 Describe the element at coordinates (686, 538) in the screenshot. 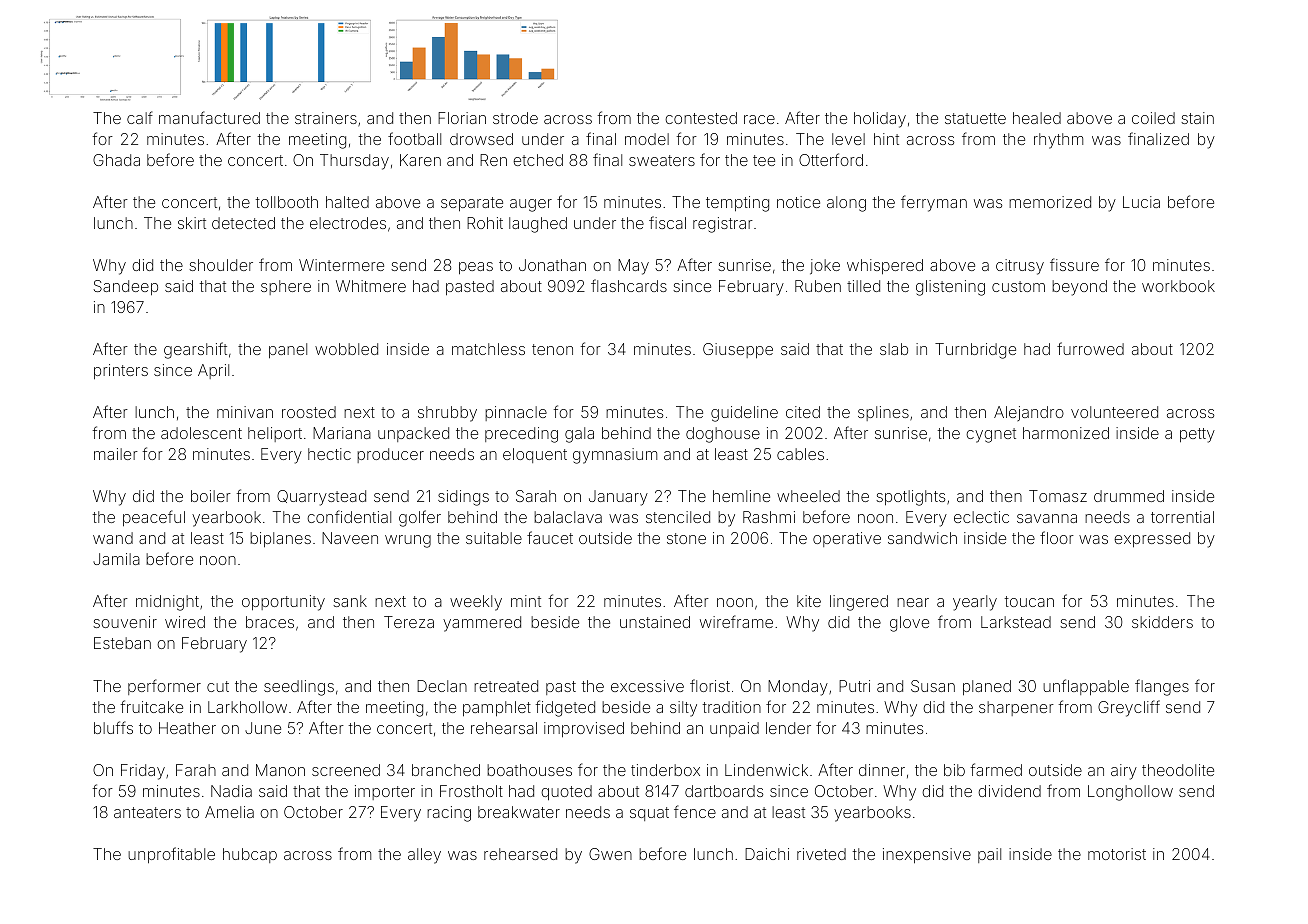

I see `stone` at that location.
